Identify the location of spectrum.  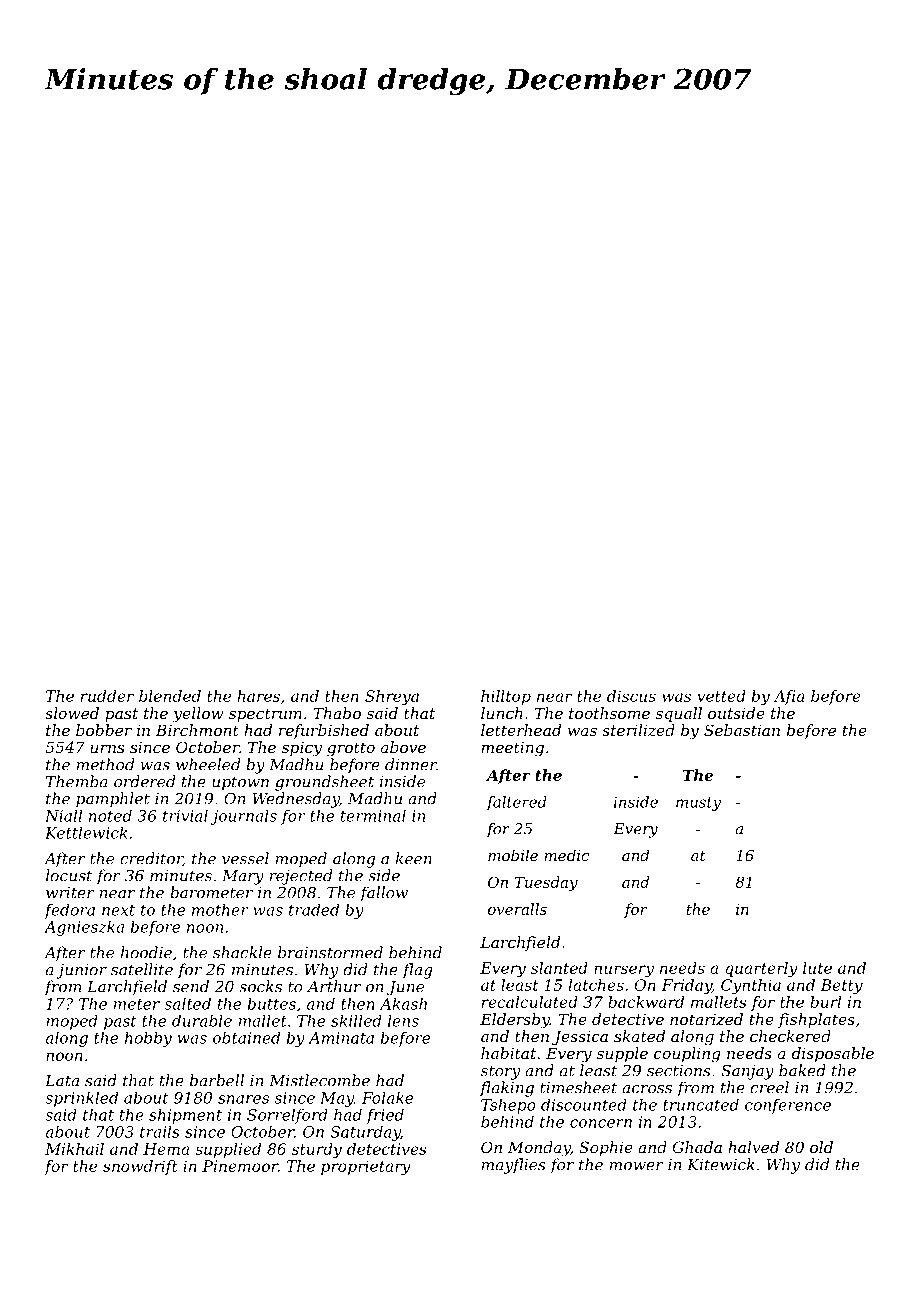
(265, 715).
